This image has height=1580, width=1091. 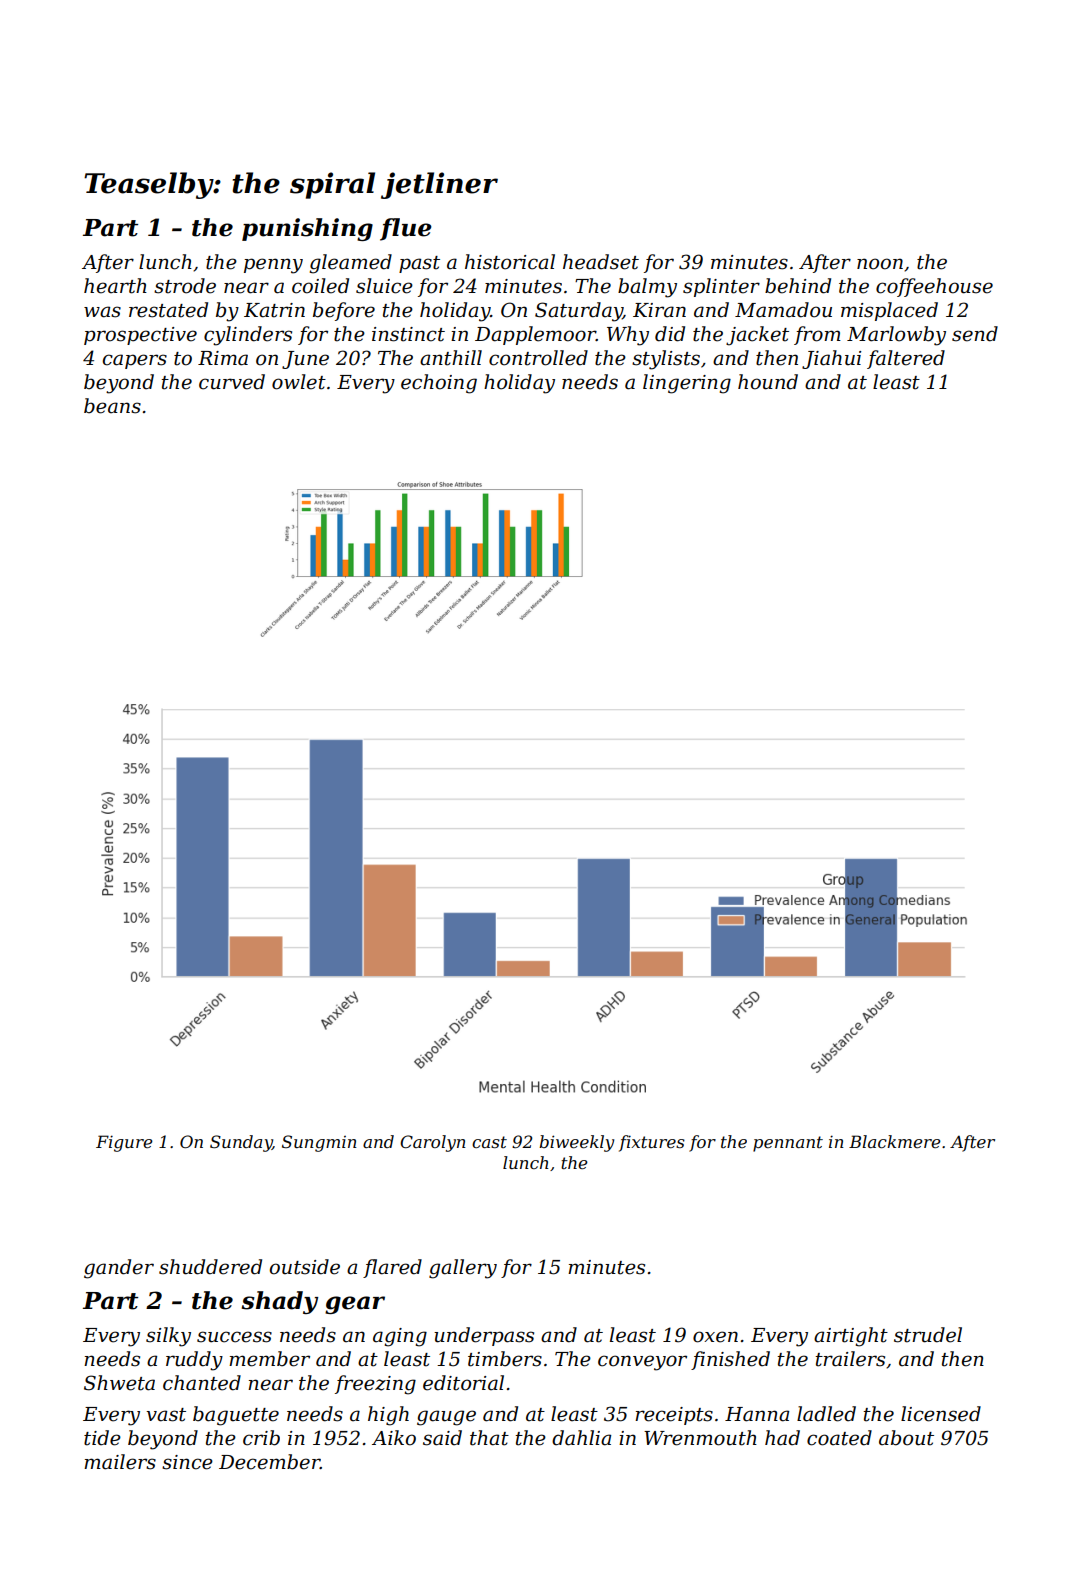 What do you see at coordinates (168, 1337) in the image?
I see `silky` at bounding box center [168, 1337].
